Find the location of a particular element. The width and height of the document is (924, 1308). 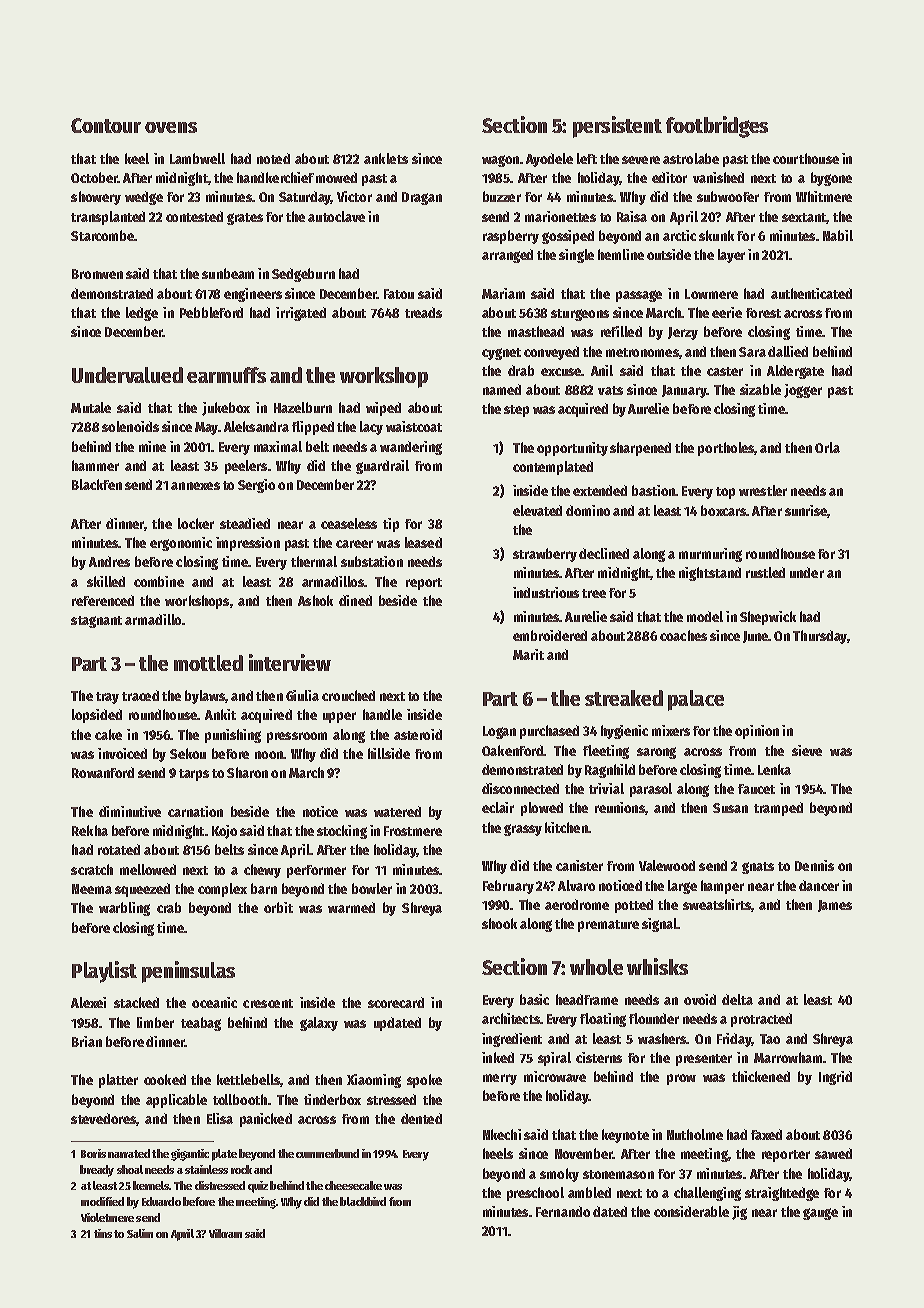

delta is located at coordinates (737, 999).
